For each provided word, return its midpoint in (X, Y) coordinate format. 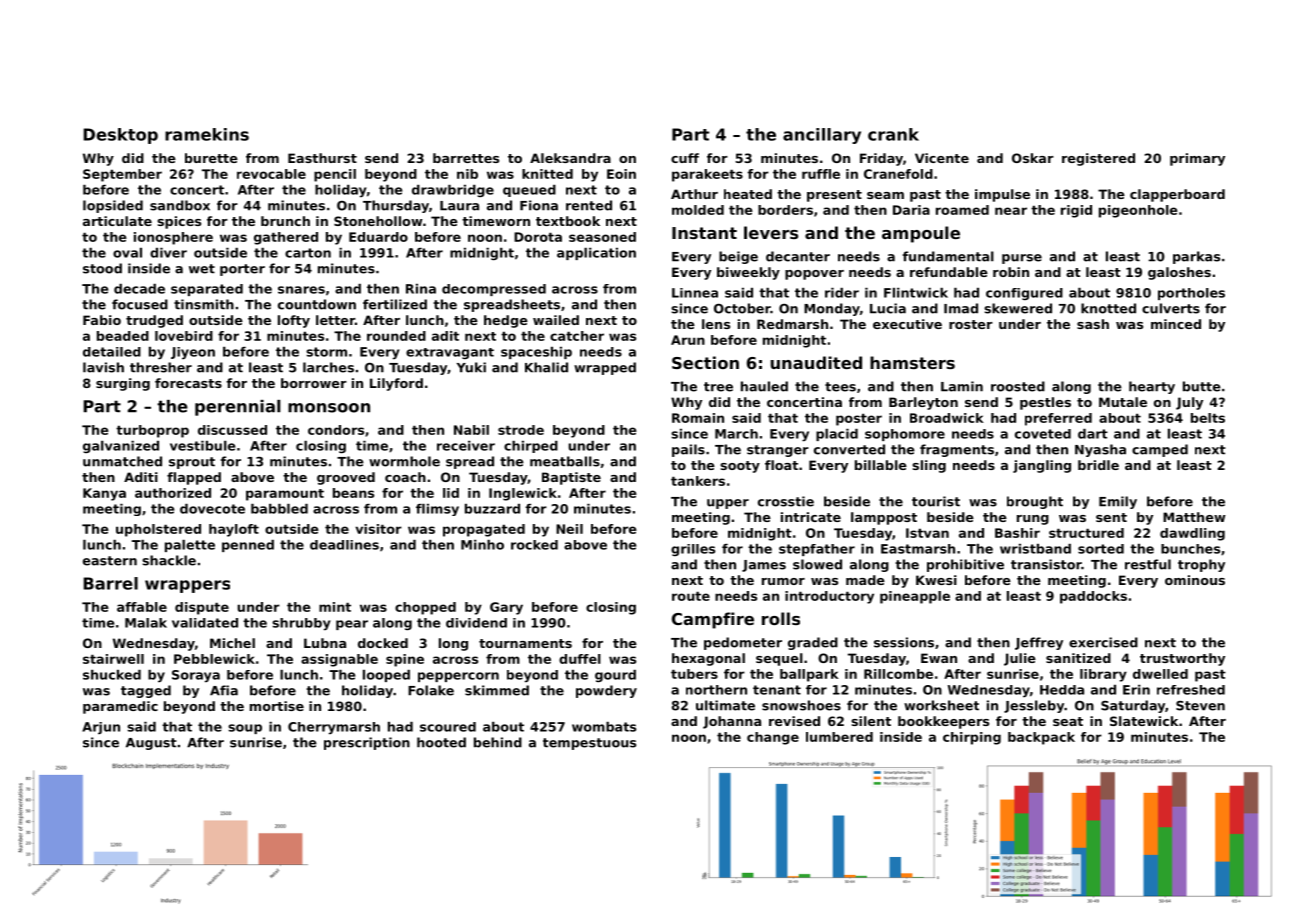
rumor (783, 581)
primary (1197, 159)
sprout (192, 463)
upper (728, 504)
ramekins (207, 134)
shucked (112, 675)
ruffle (821, 174)
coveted (1043, 434)
